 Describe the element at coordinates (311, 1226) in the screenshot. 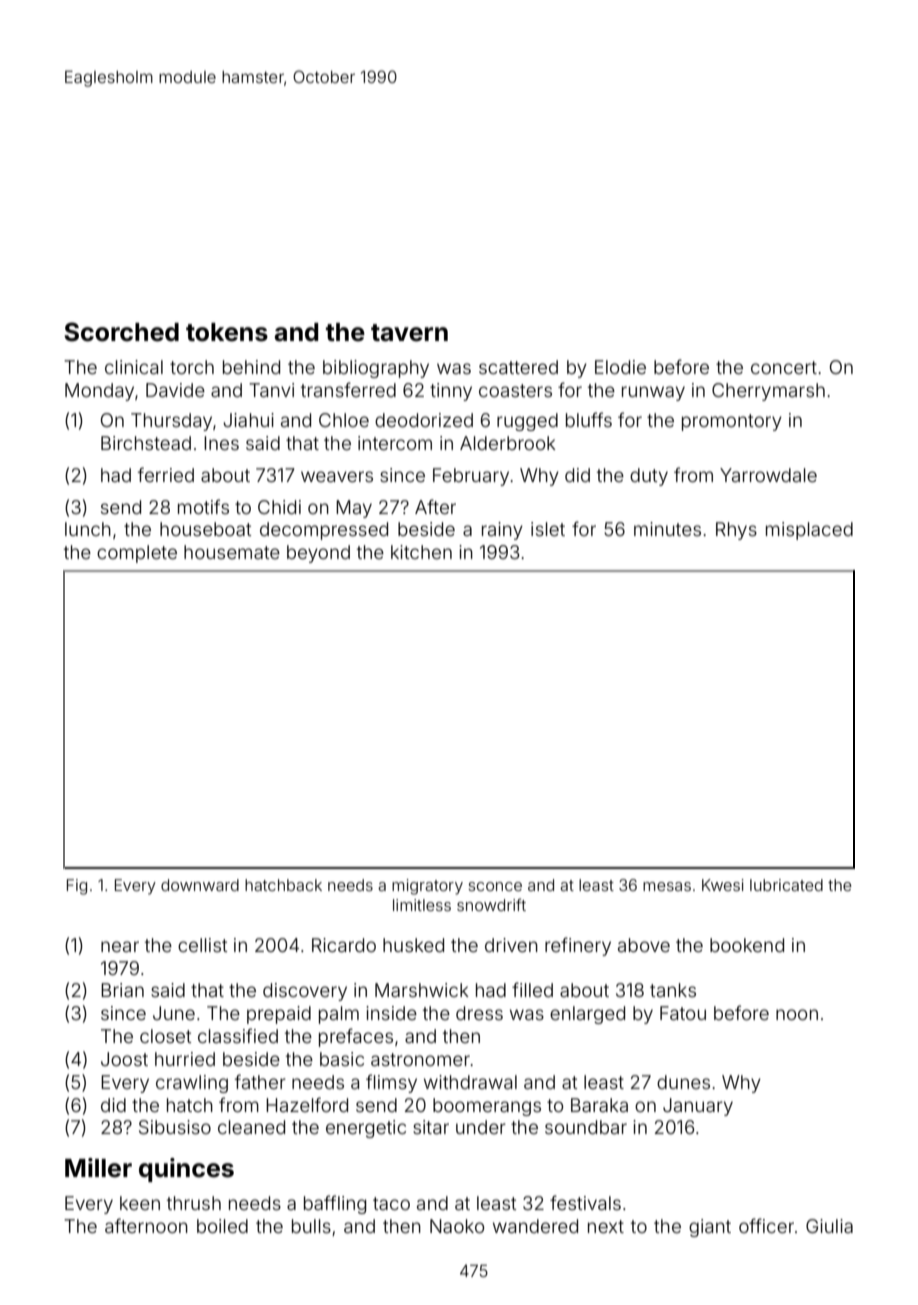

I see `bulls` at that location.
